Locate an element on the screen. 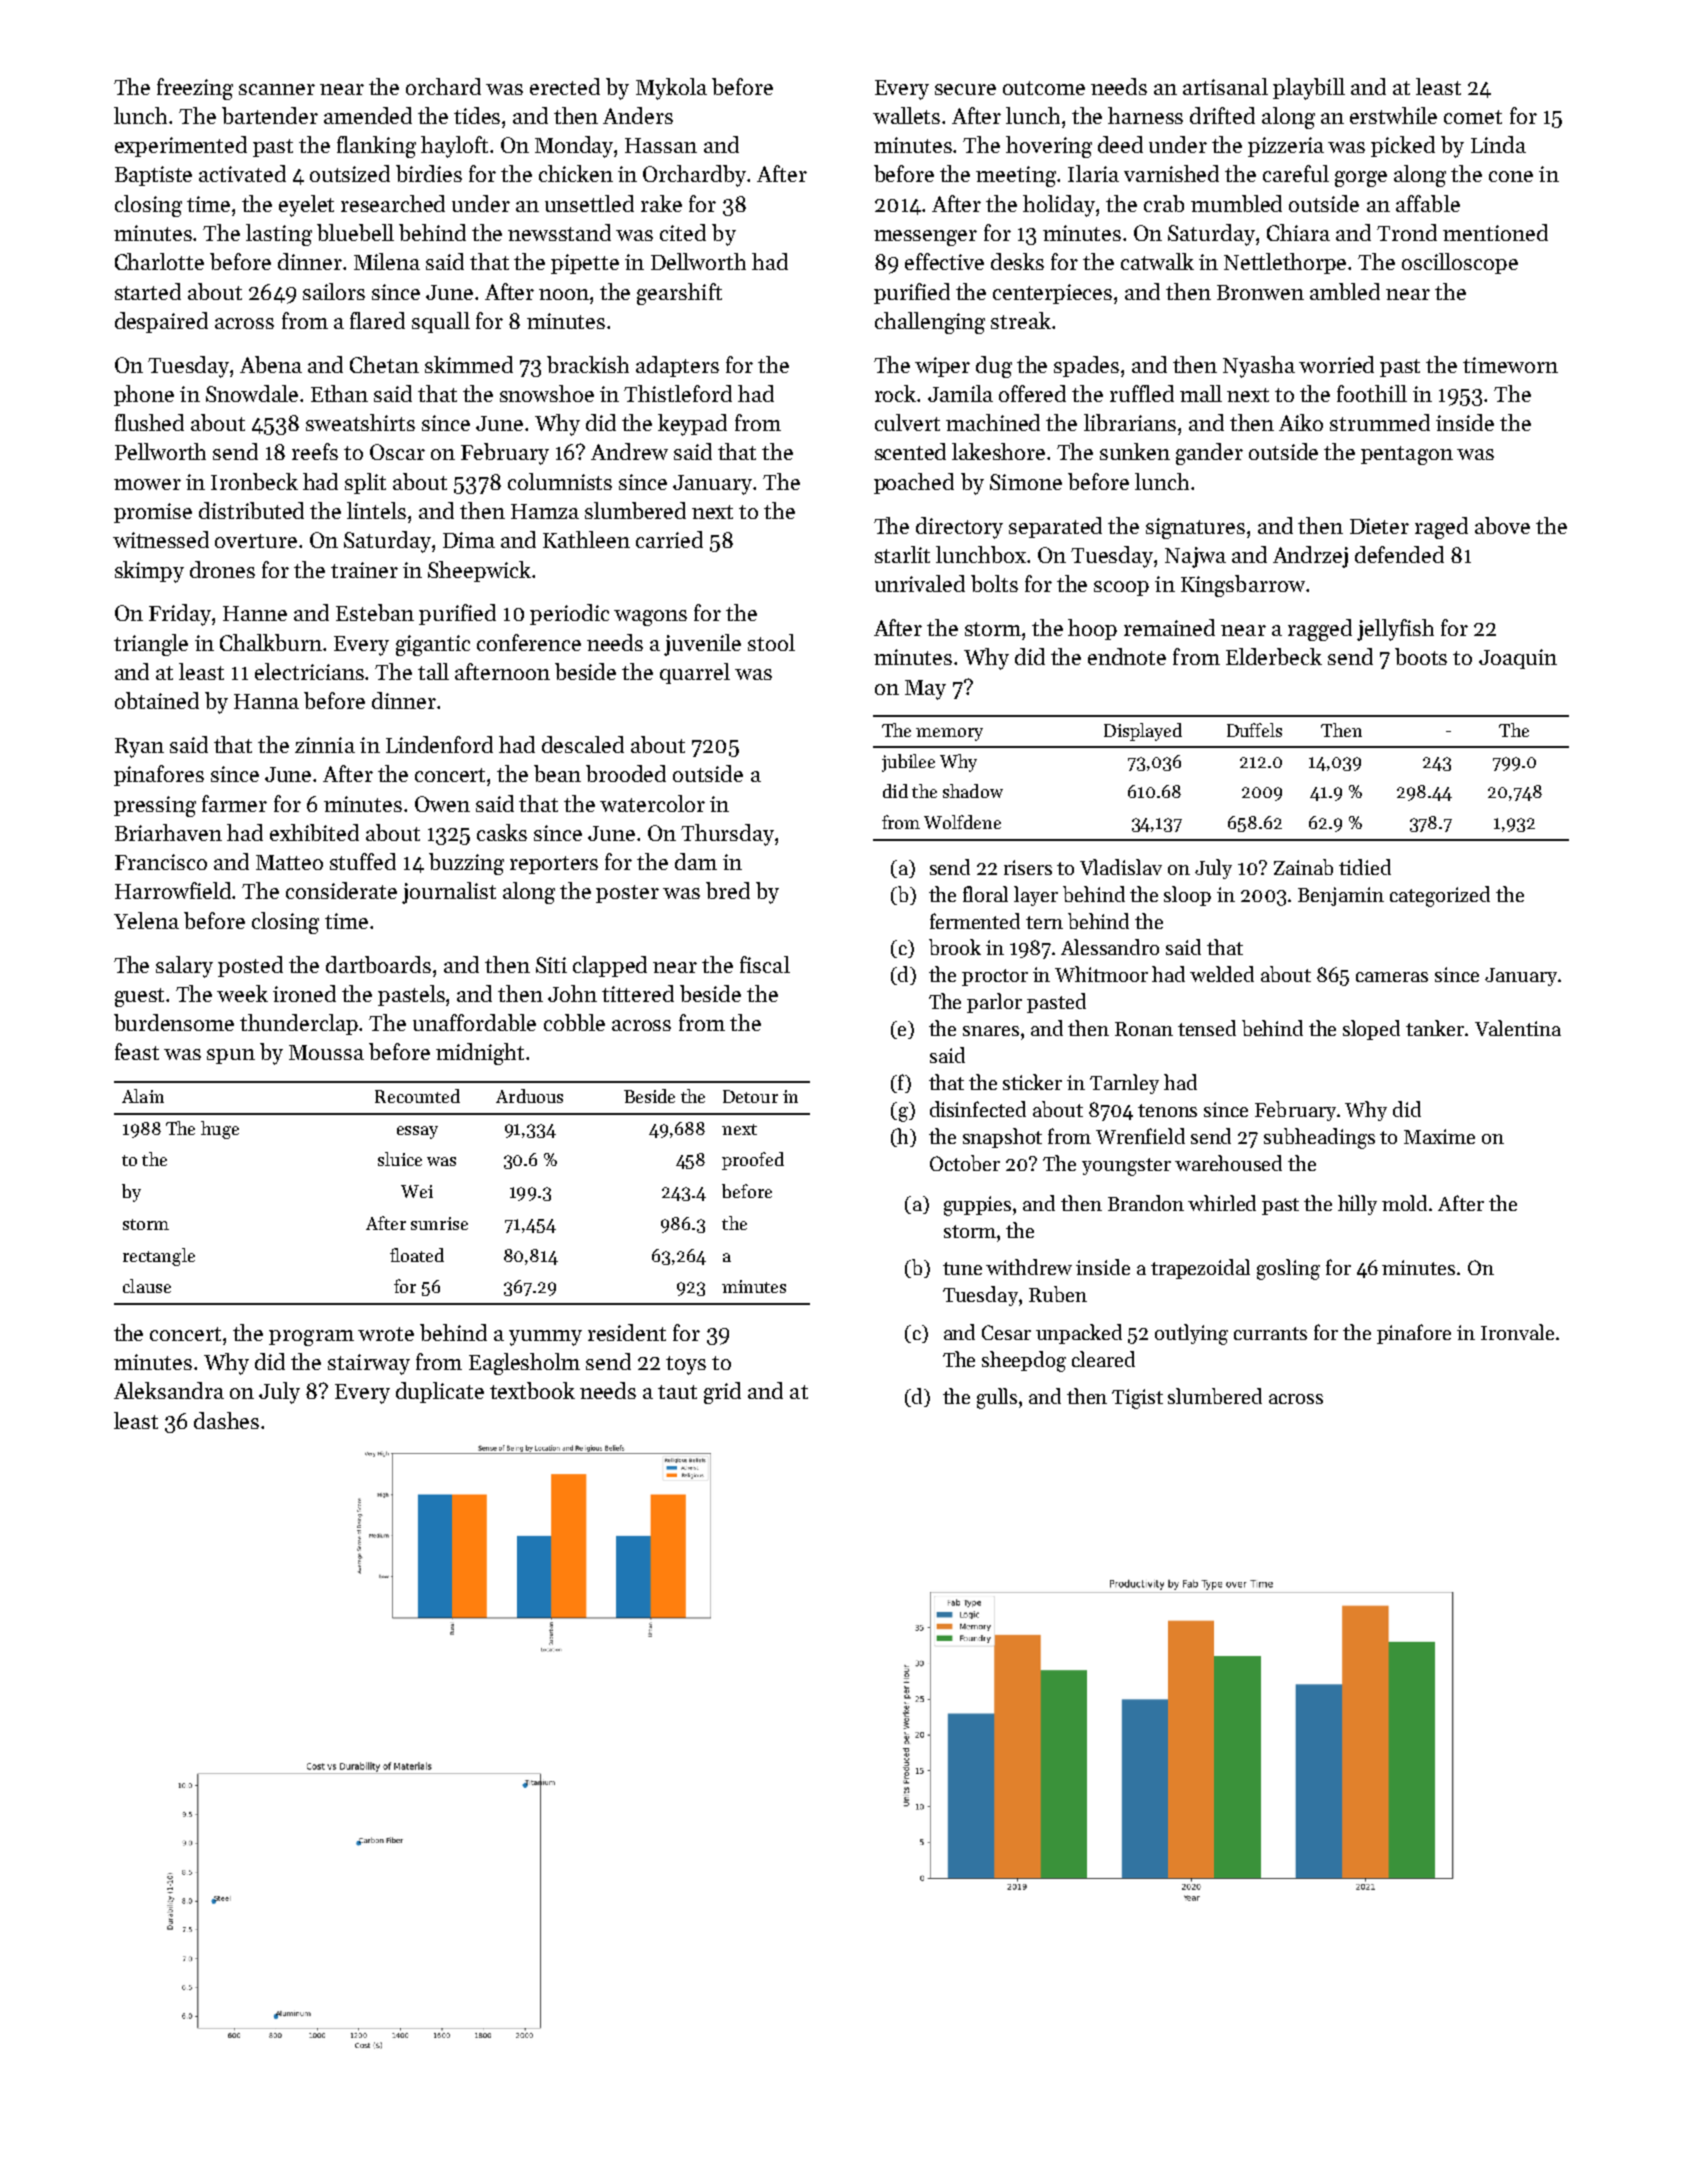 The width and height of the screenshot is (1683, 2178). snowshoe is located at coordinates (547, 393).
